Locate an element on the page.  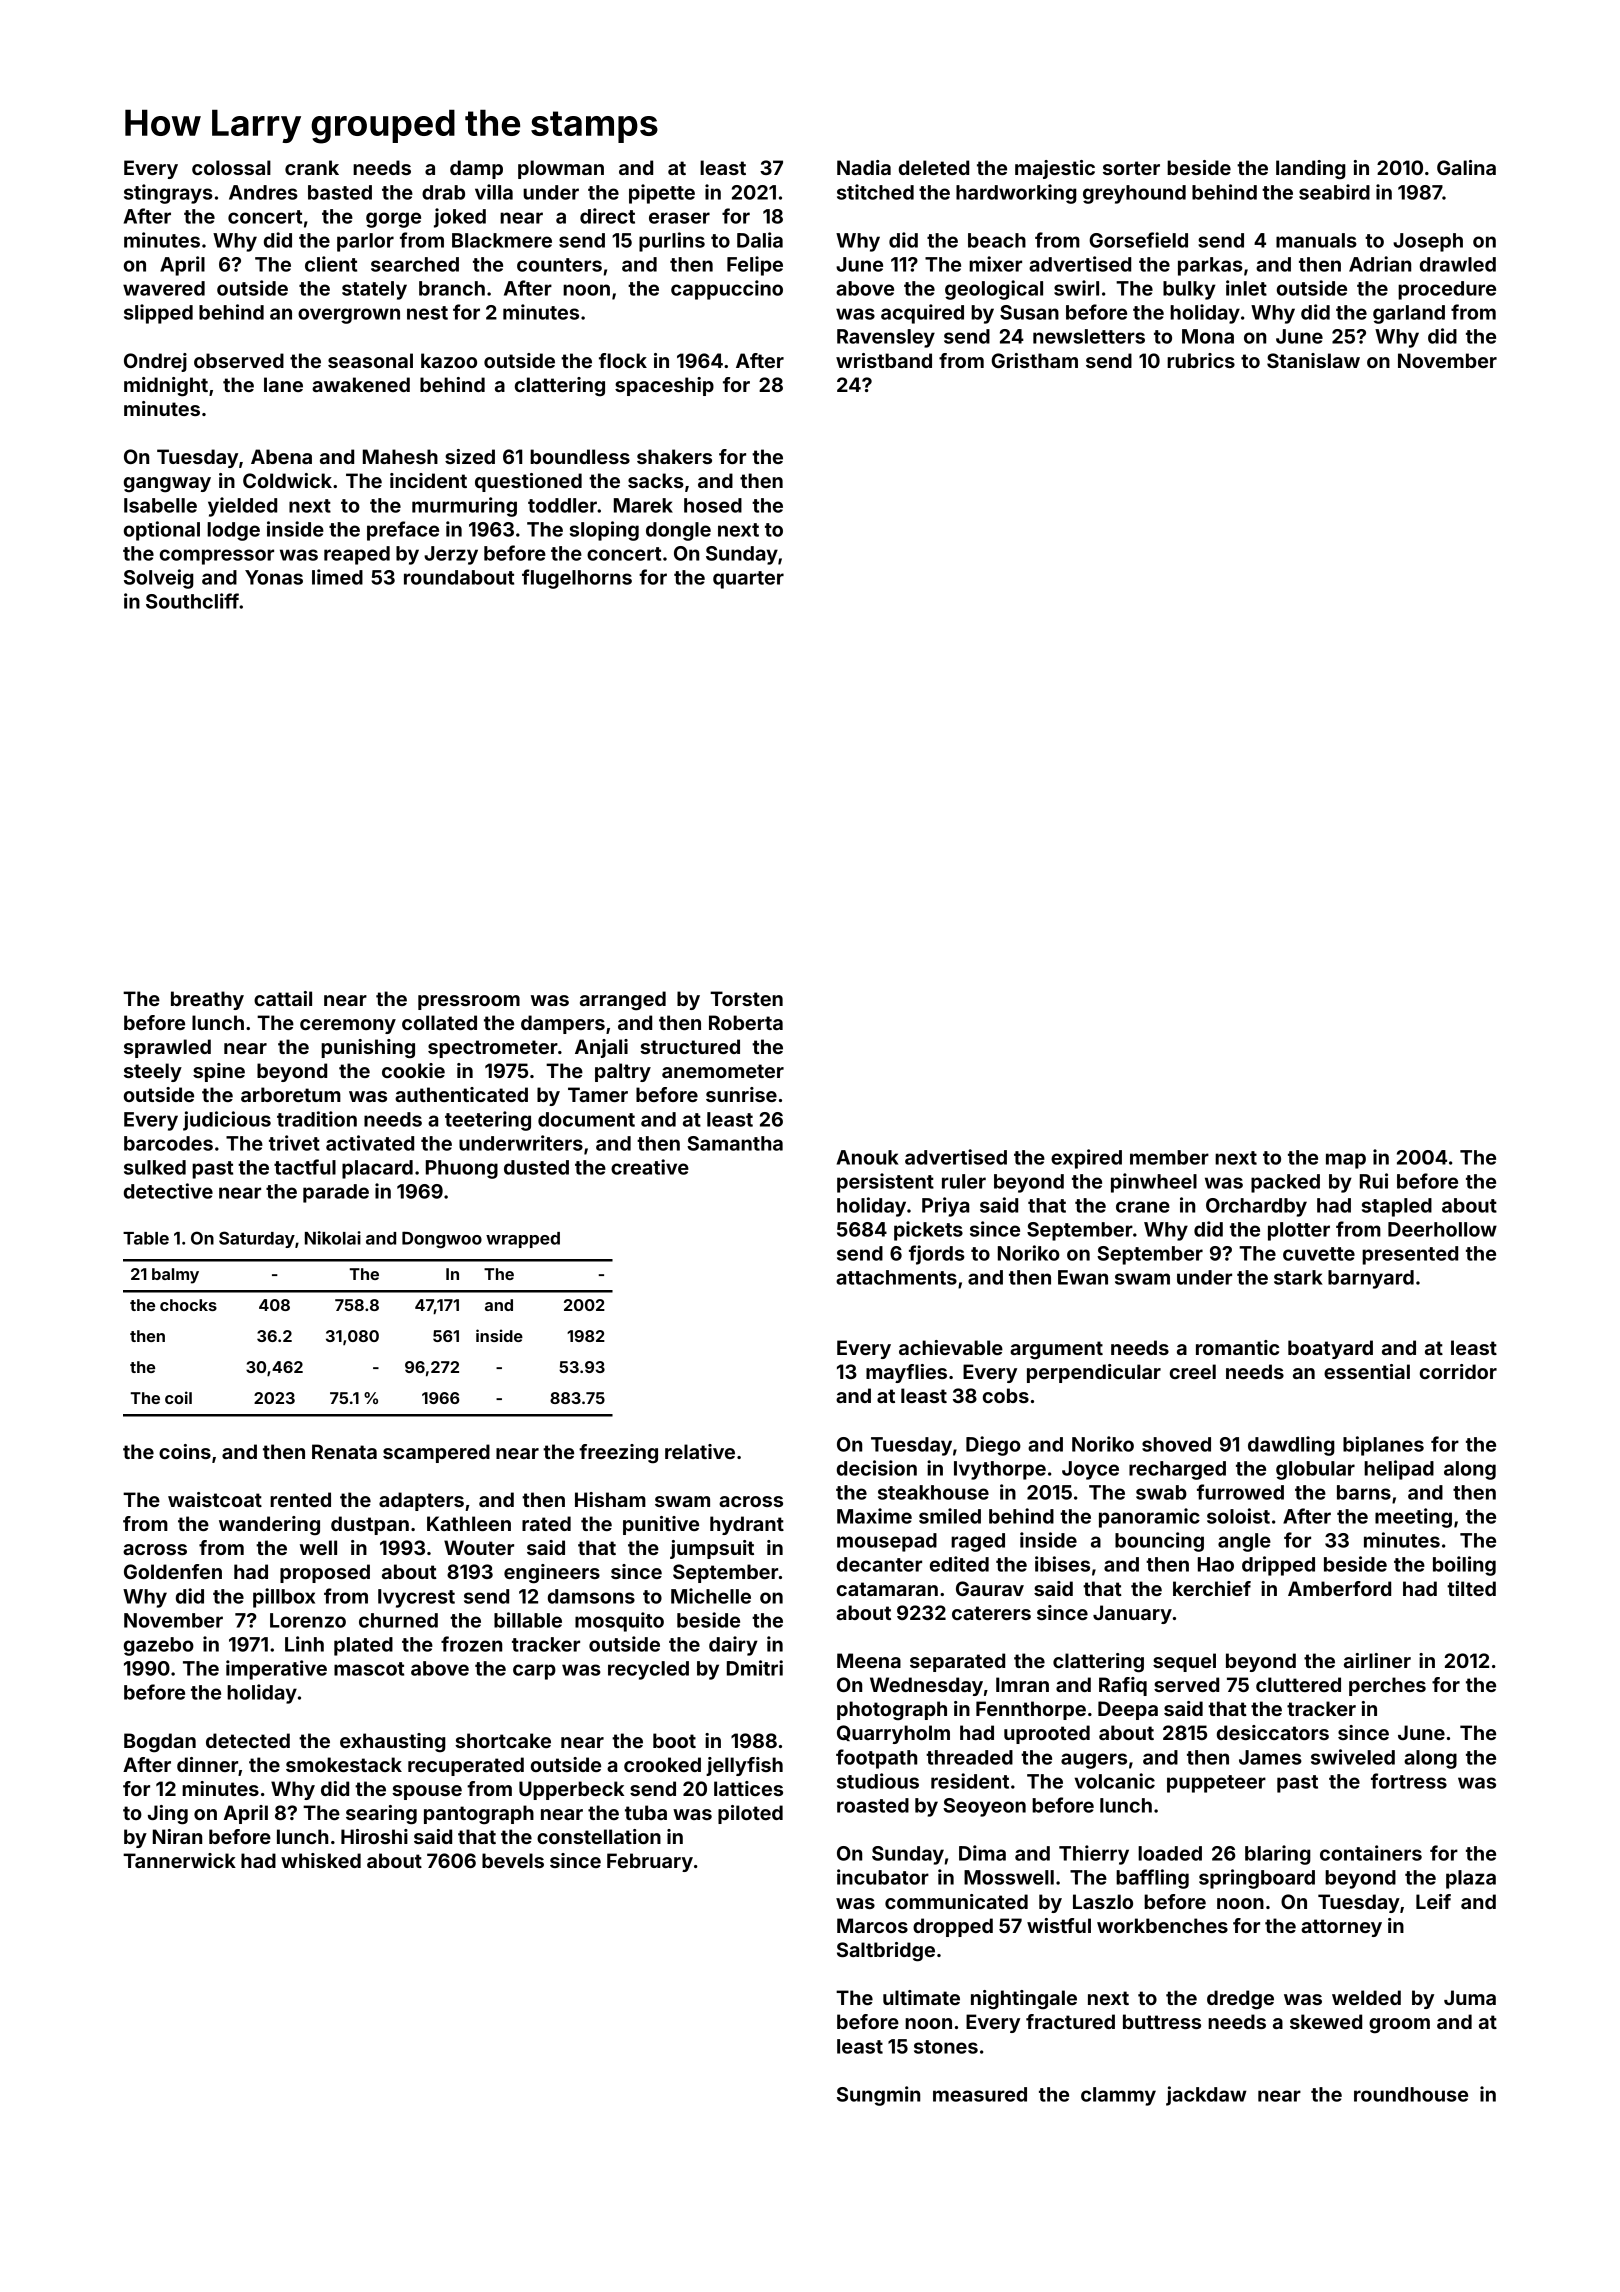
Coldwick is located at coordinates (287, 480).
